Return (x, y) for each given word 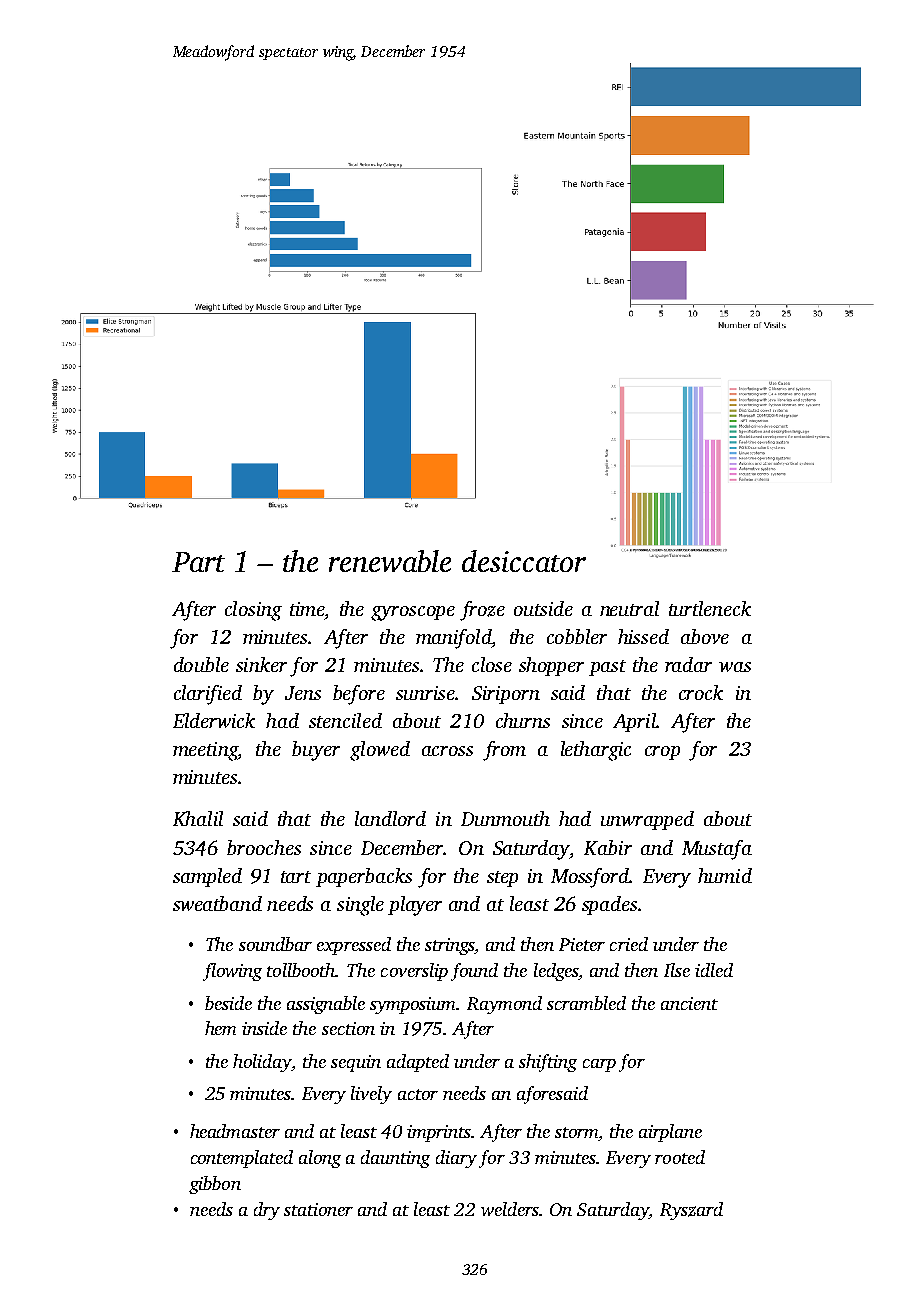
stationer (318, 1209)
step (502, 879)
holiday (262, 1063)
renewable (390, 561)
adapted (418, 1063)
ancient (689, 1003)
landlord (390, 818)
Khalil (198, 818)
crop (662, 753)
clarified (208, 695)
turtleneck (710, 608)
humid (725, 875)
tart (296, 877)
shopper (551, 666)
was (735, 667)
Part (198, 562)
